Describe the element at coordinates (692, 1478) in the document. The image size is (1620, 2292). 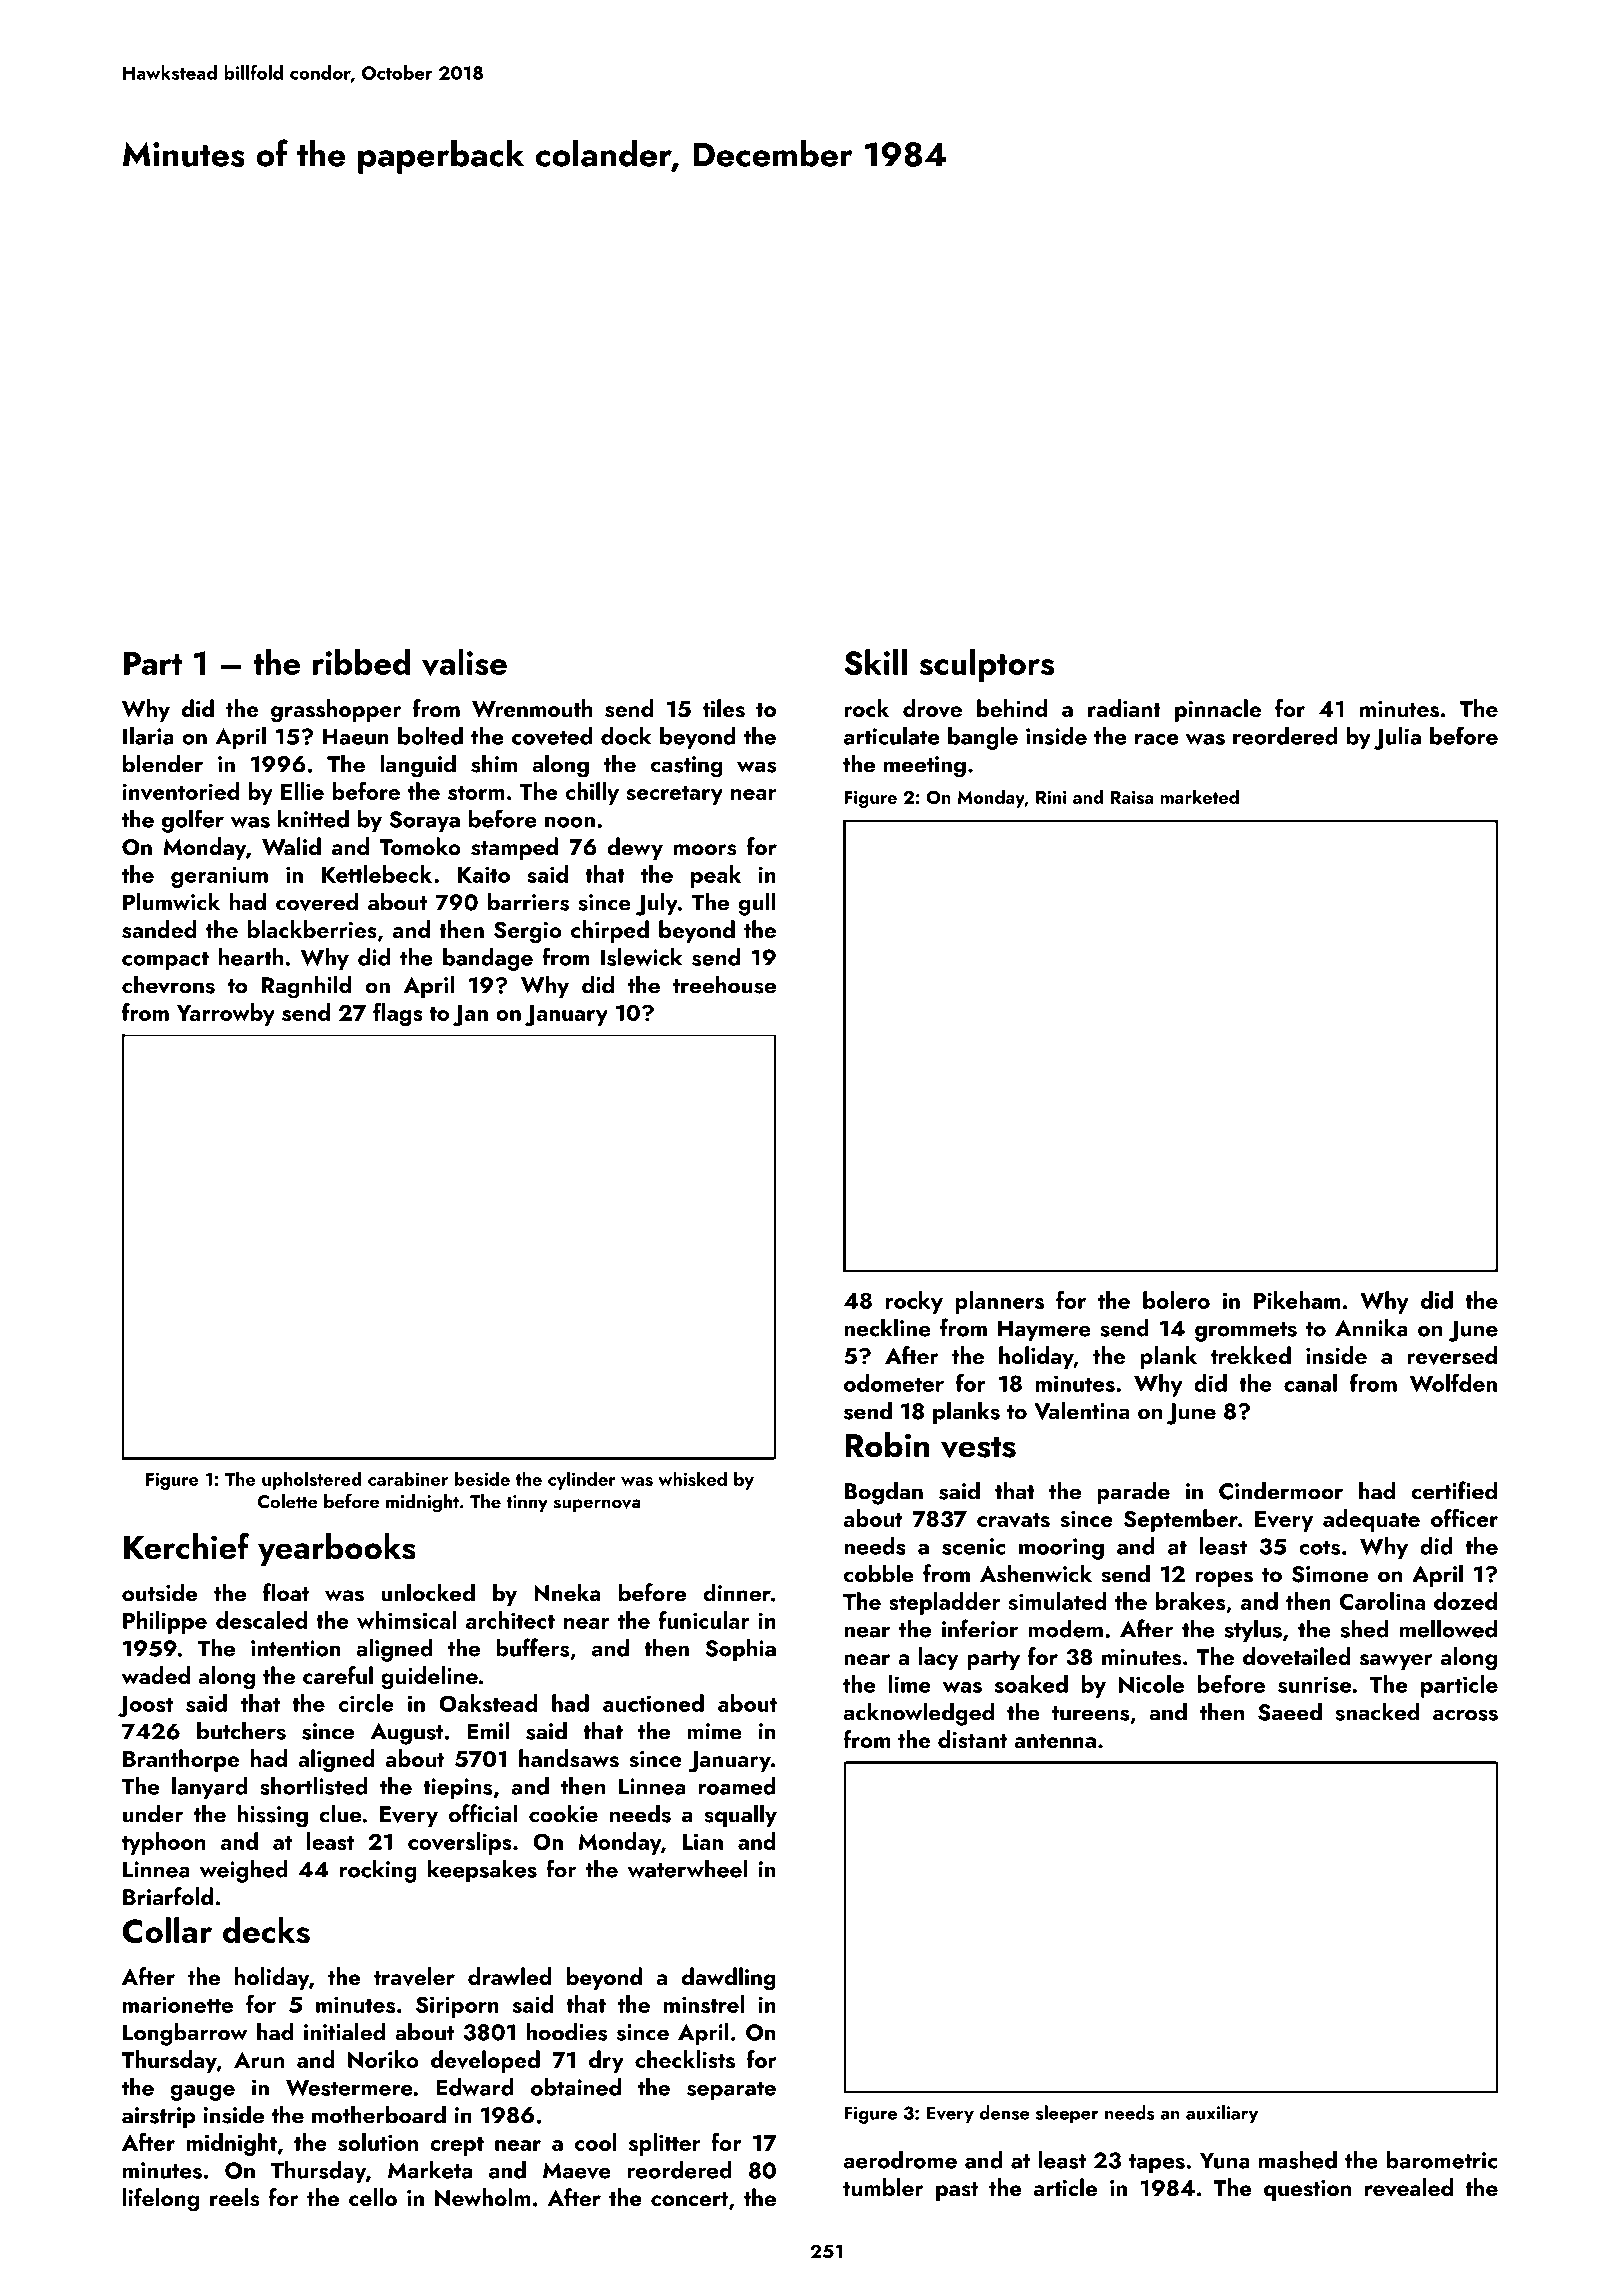
I see `whisked` at that location.
